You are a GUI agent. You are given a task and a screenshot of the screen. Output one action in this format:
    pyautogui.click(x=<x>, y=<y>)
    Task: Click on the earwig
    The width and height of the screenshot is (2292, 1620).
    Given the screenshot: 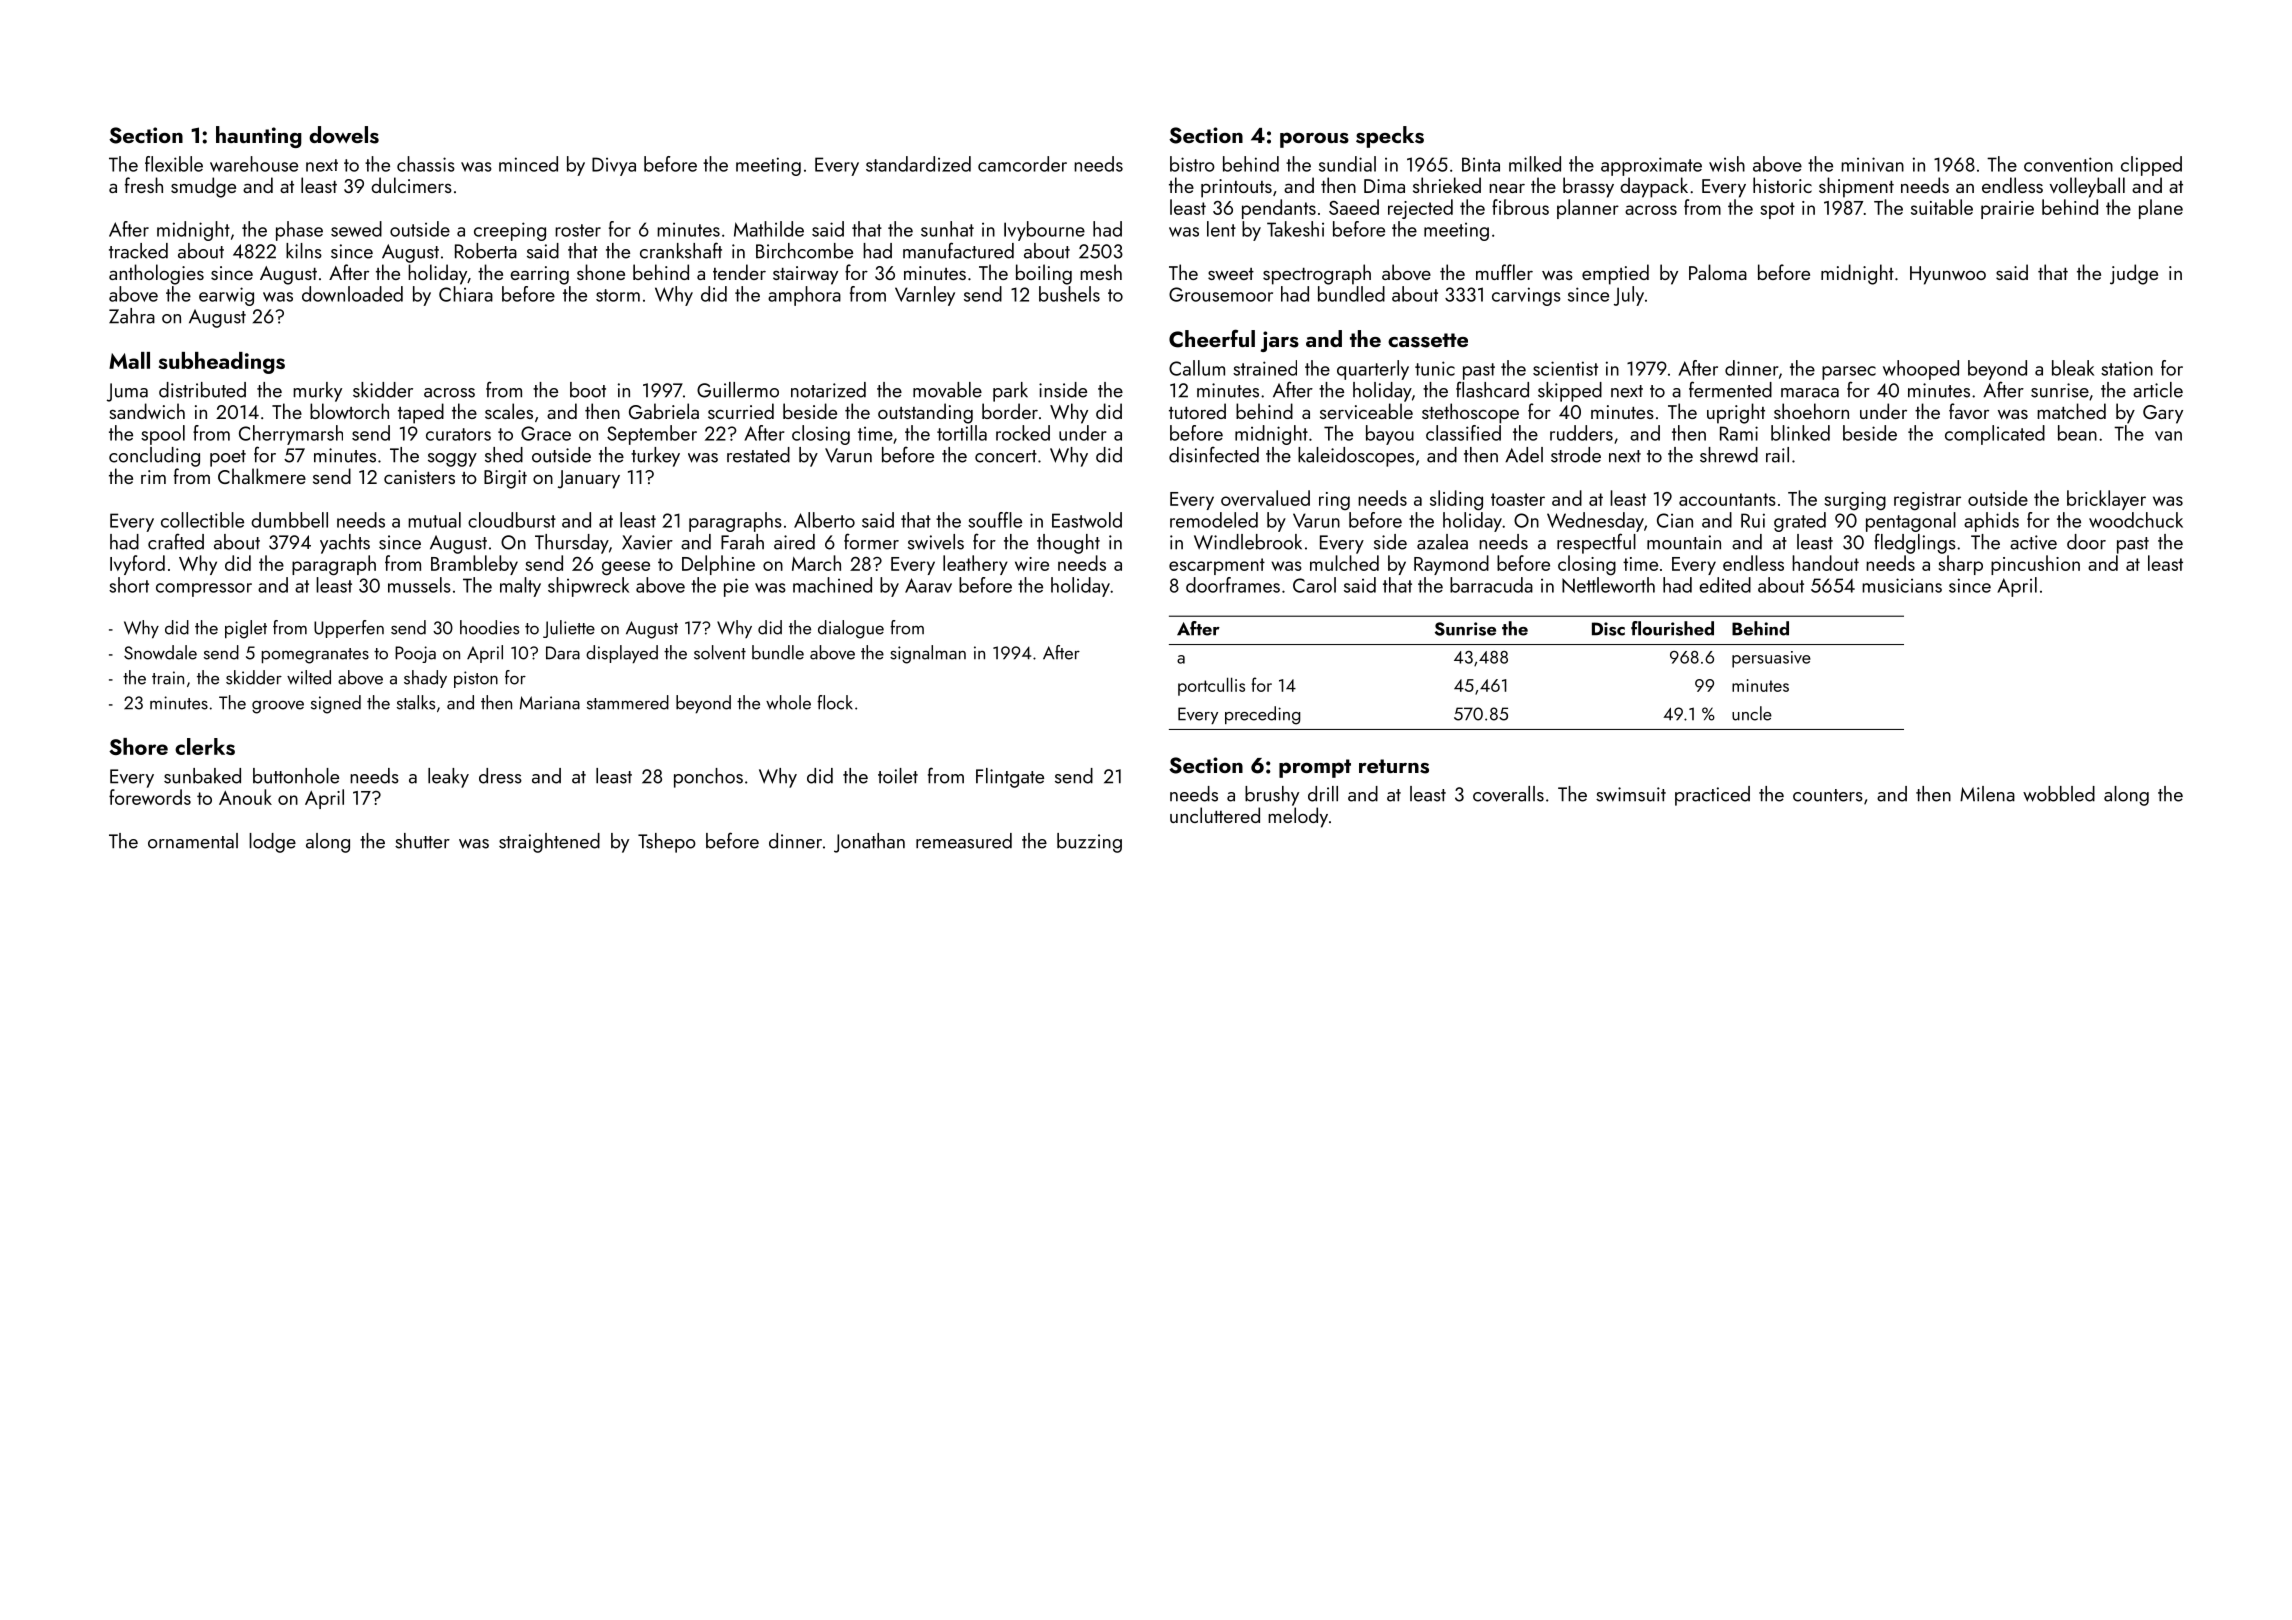 What is the action you would take?
    pyautogui.click(x=226, y=296)
